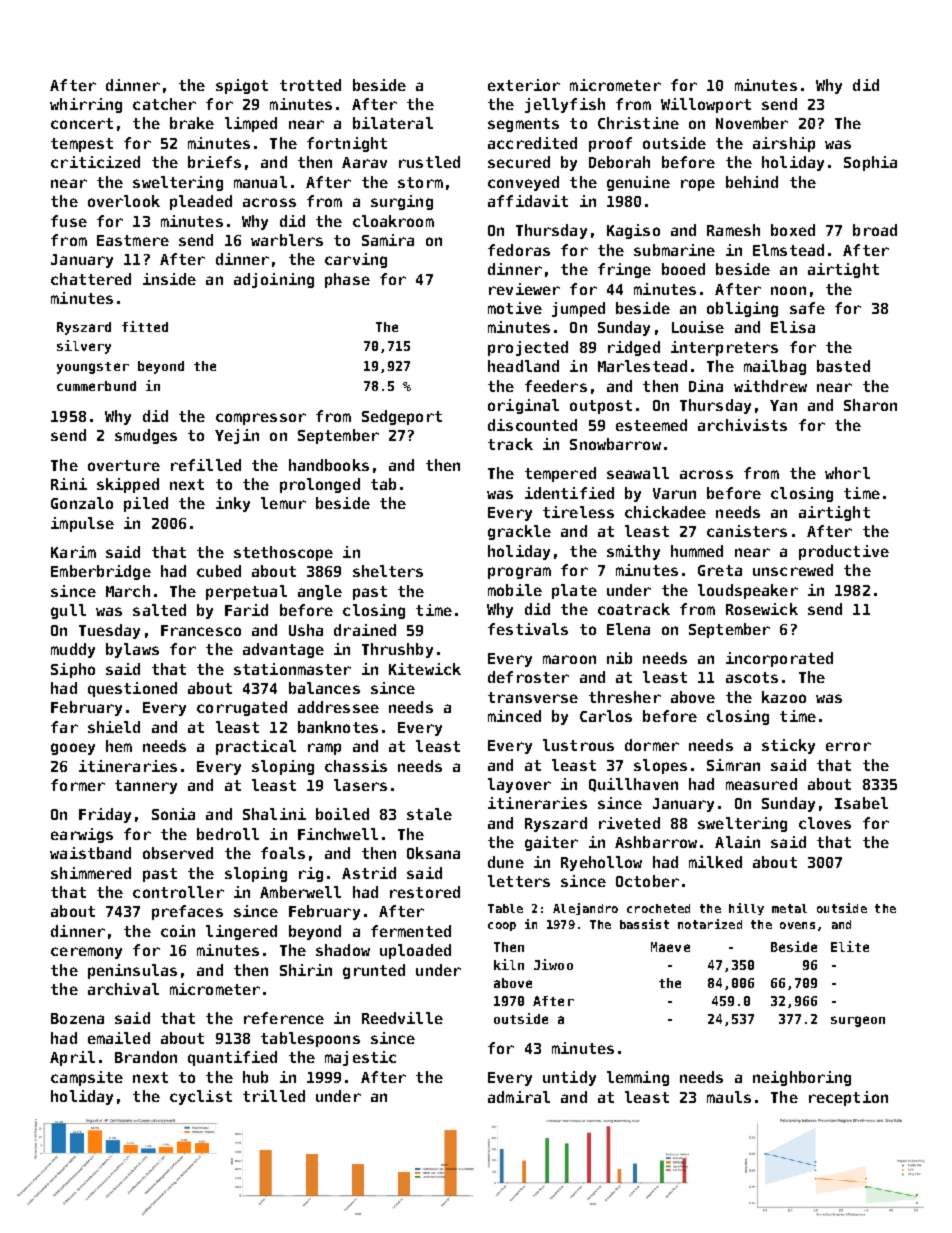 The image size is (952, 1233). What do you see at coordinates (425, 669) in the screenshot?
I see `Kitewick` at bounding box center [425, 669].
